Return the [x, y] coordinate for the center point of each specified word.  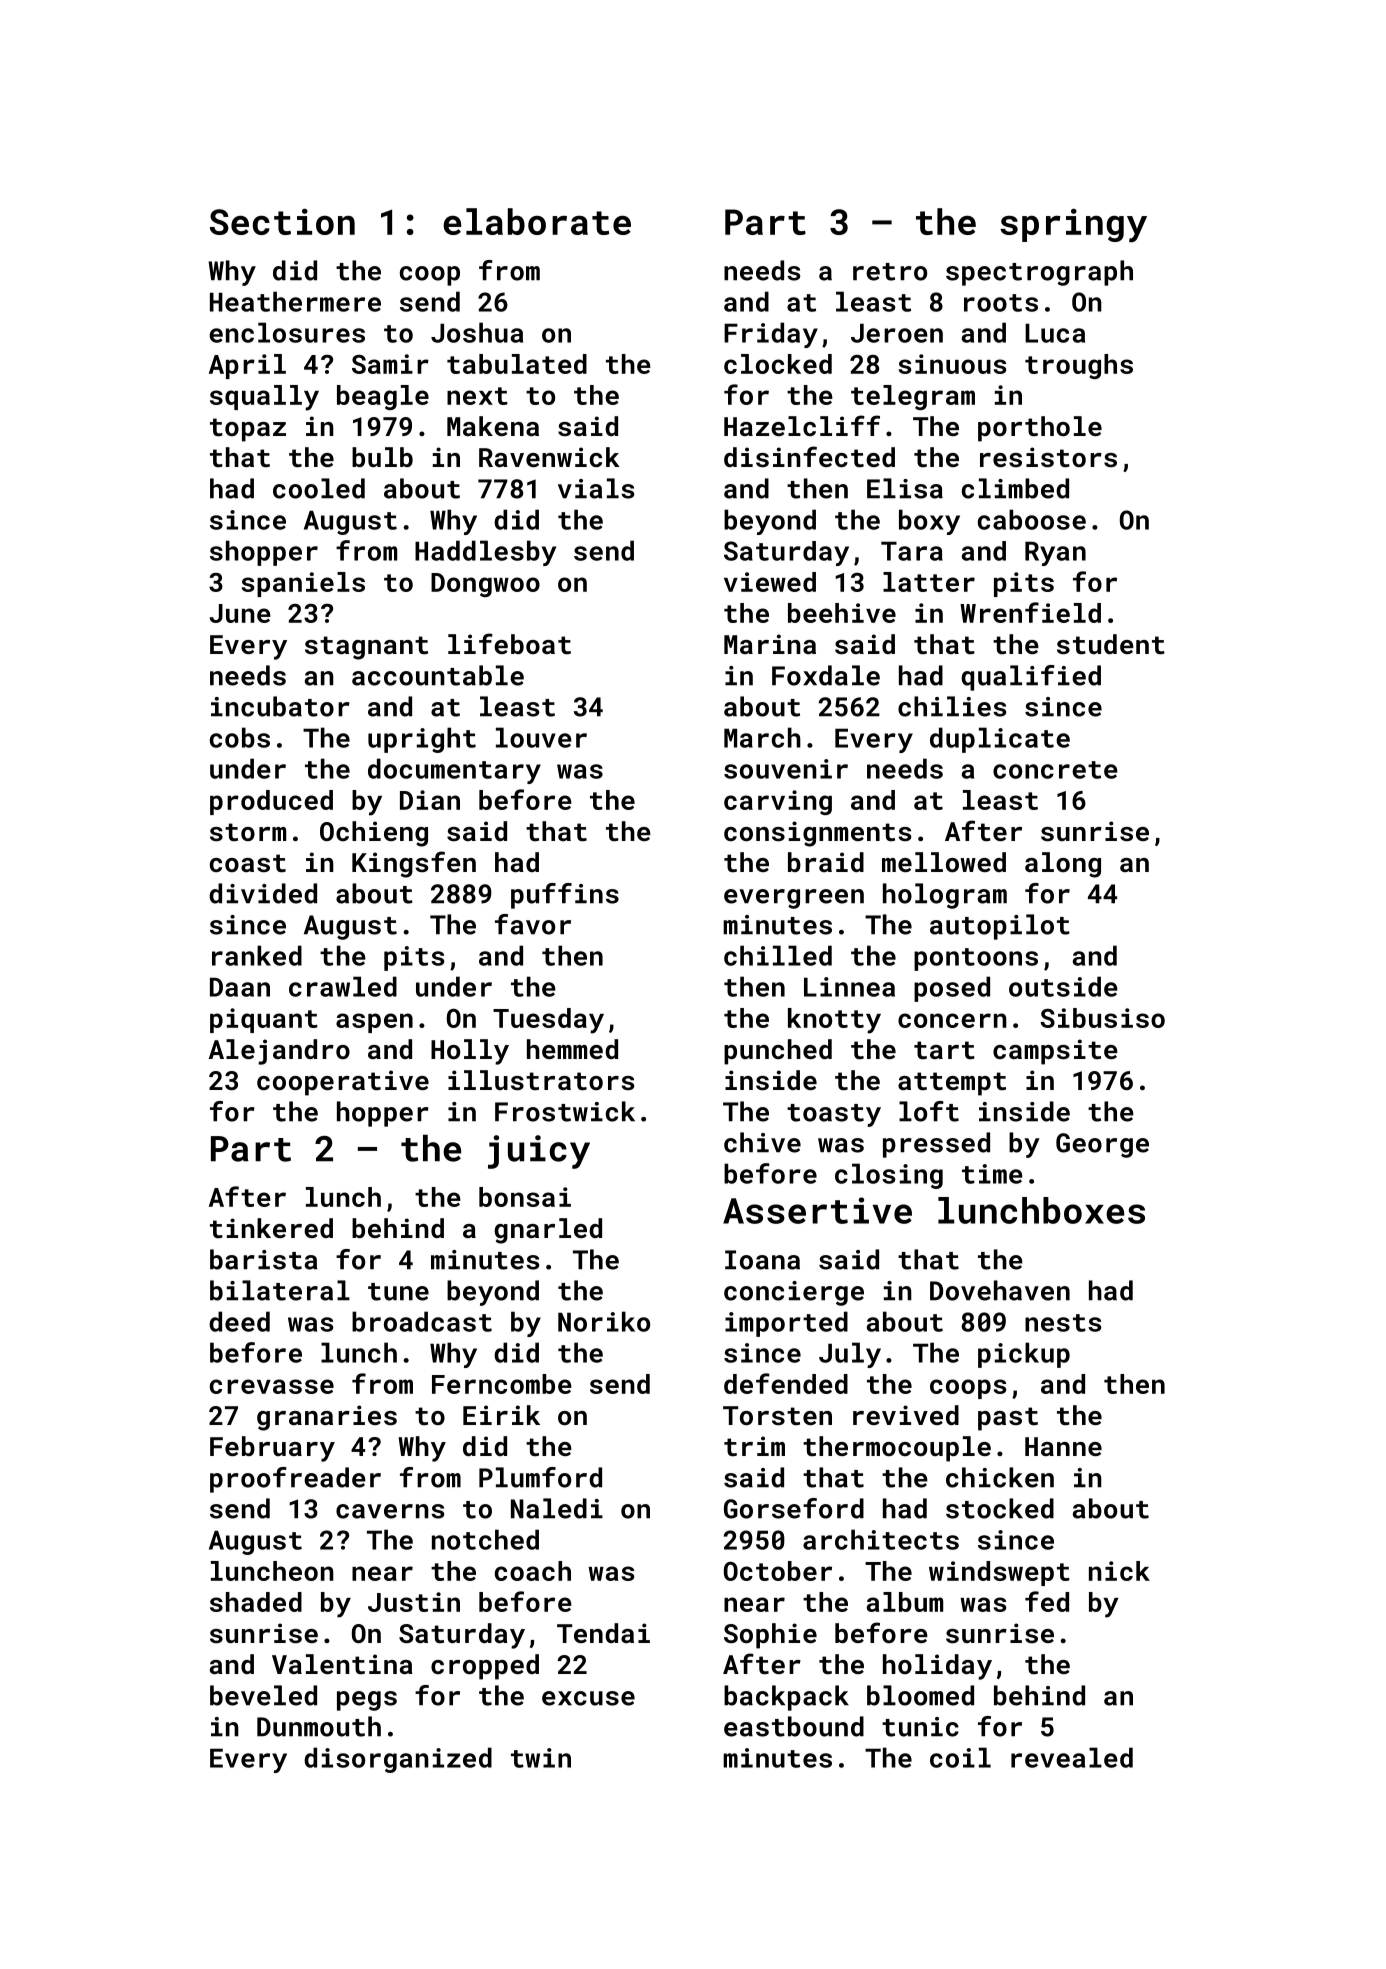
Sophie [770, 1636]
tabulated [517, 364]
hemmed [572, 1049]
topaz [248, 430]
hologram [945, 896]
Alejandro [279, 1052]
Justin [414, 1602]
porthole [1040, 429]
